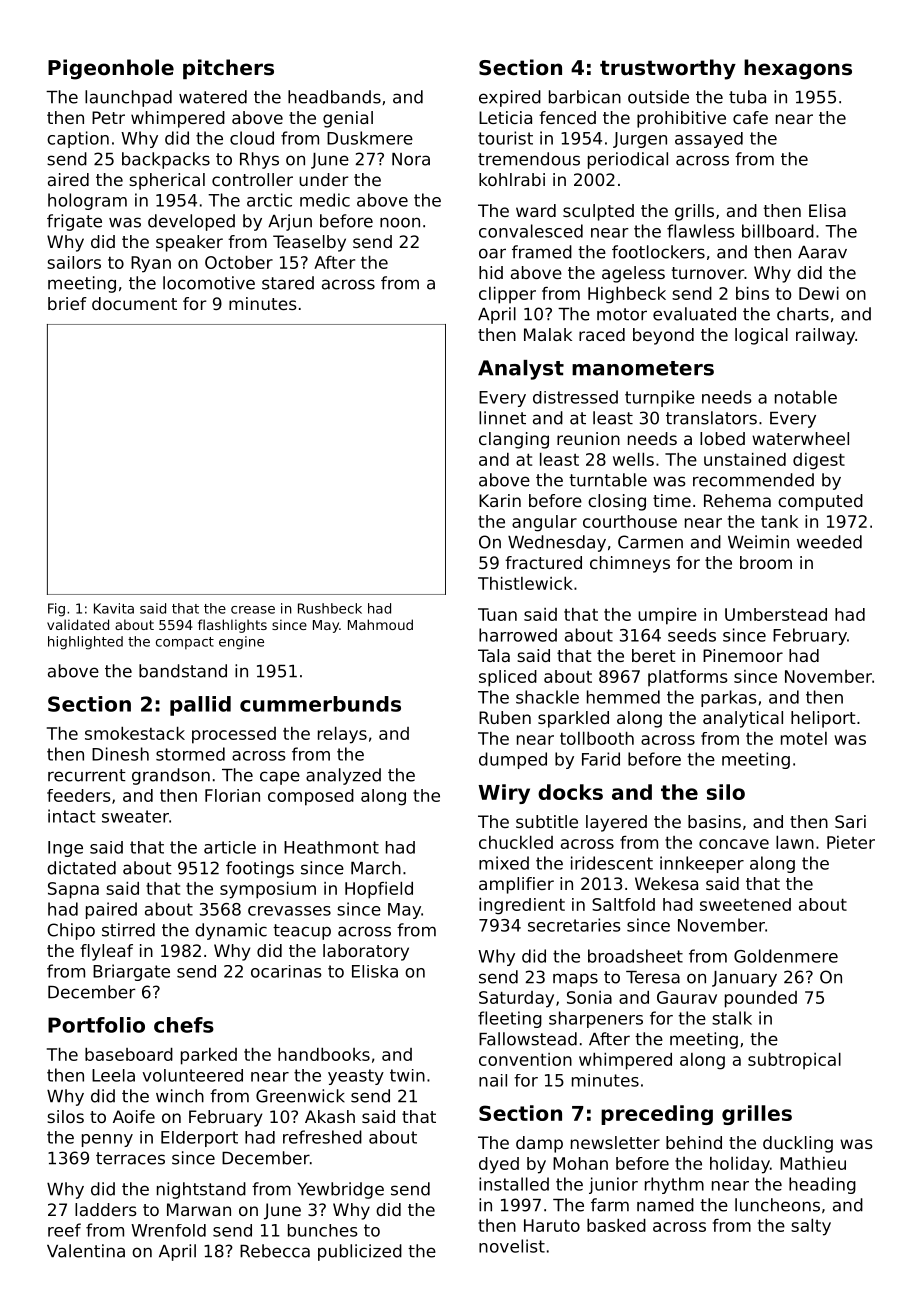 The width and height of the image is (924, 1308). Describe the element at coordinates (544, 523) in the image. I see `angular` at that location.
